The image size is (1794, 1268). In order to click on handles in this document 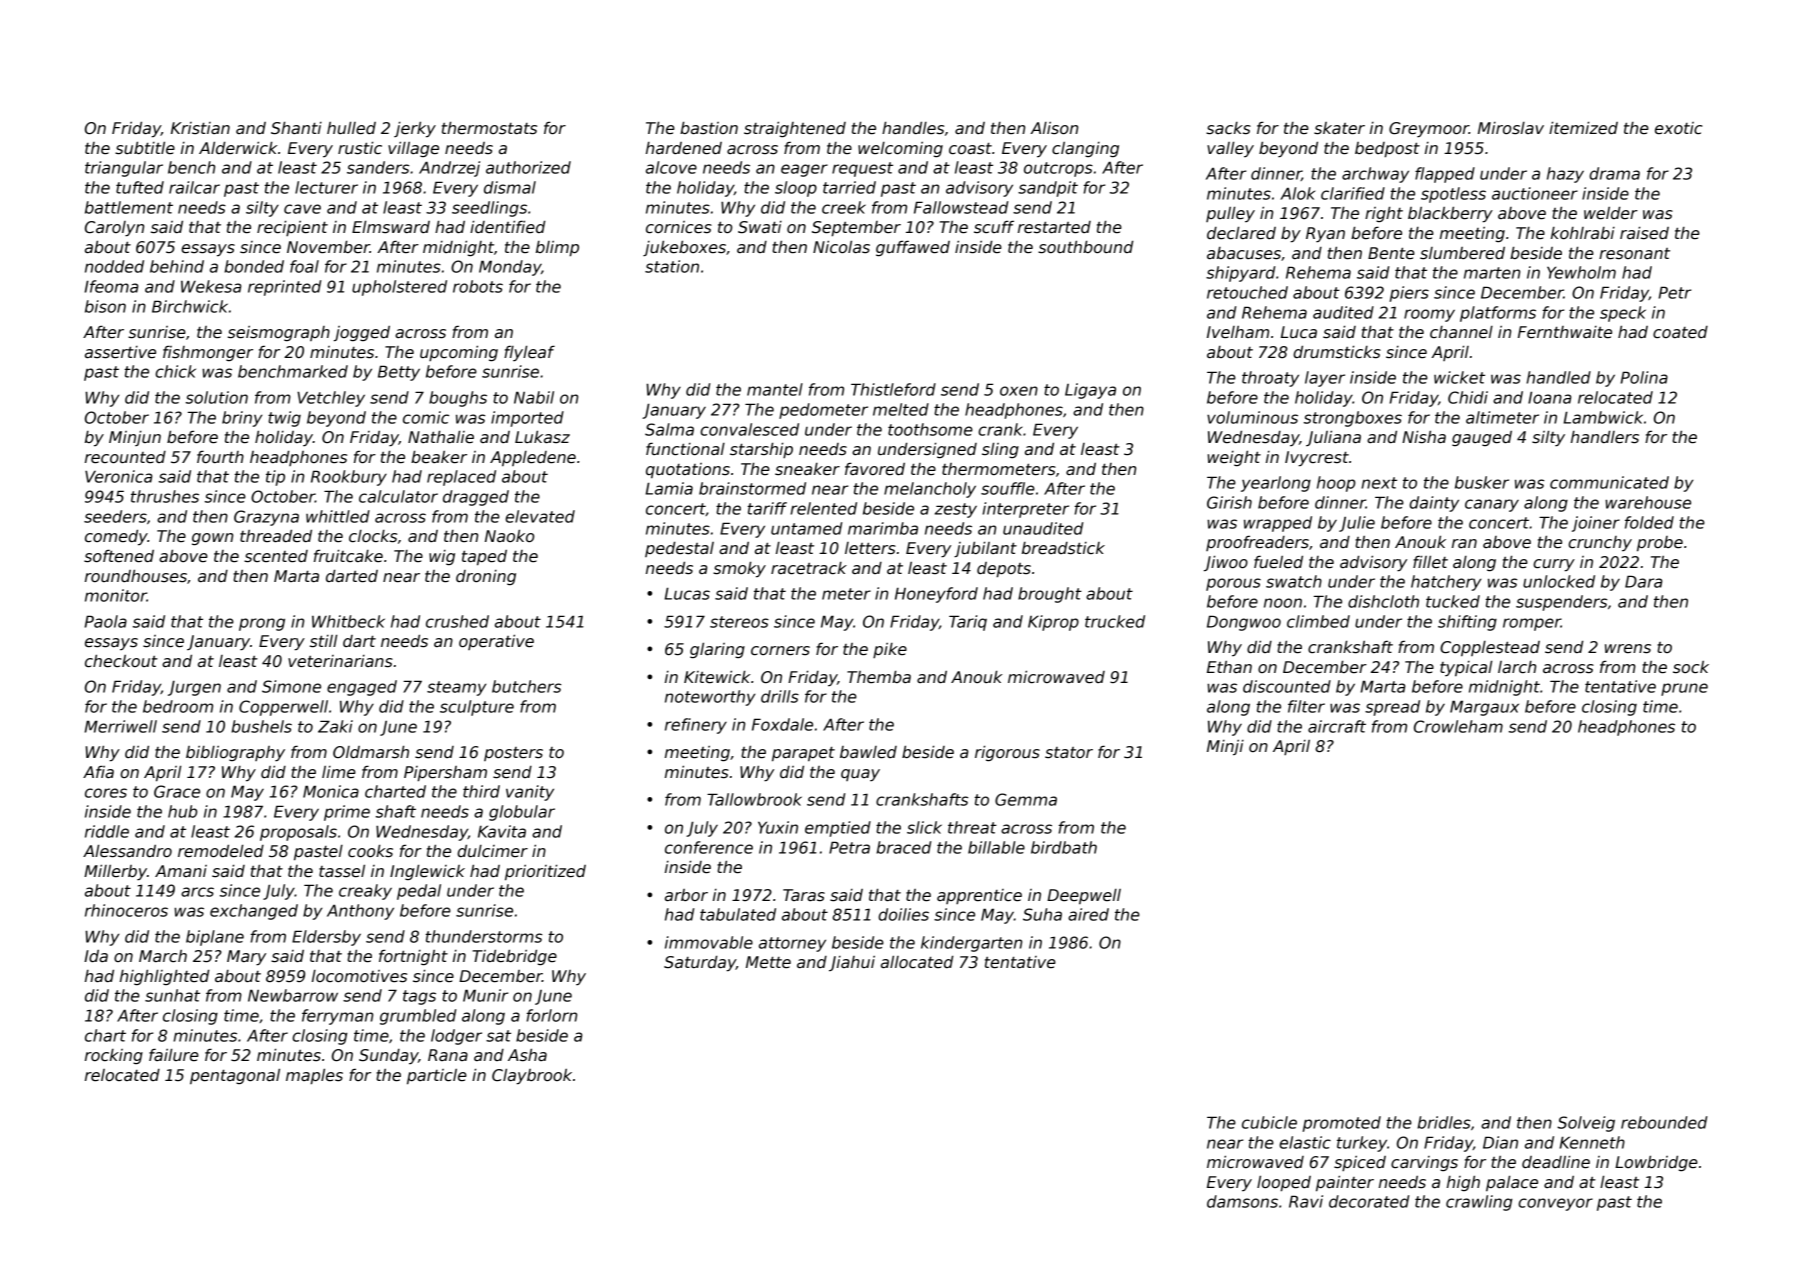, I will do `click(913, 128)`.
